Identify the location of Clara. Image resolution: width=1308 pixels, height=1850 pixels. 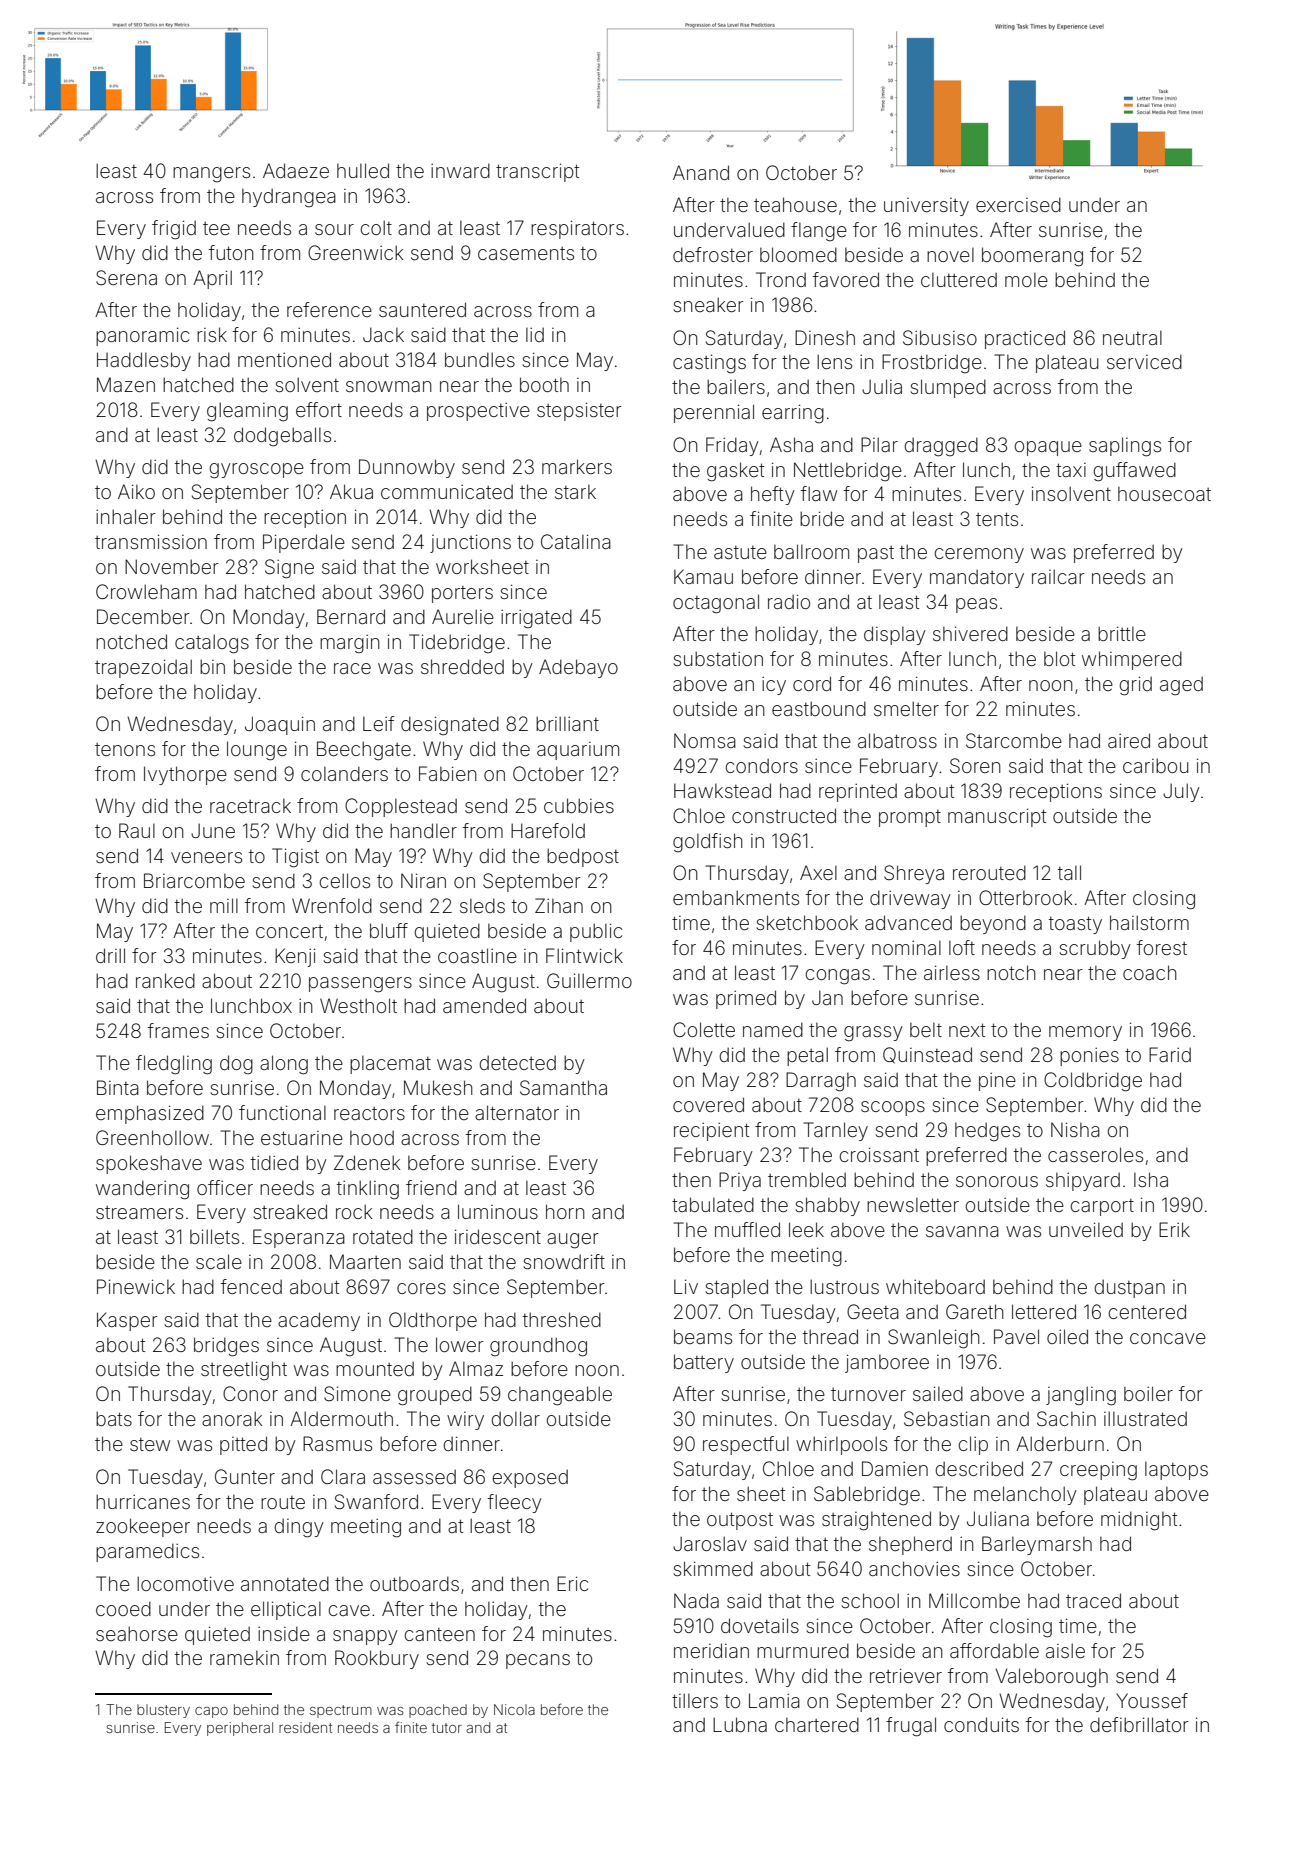
(343, 1476).
